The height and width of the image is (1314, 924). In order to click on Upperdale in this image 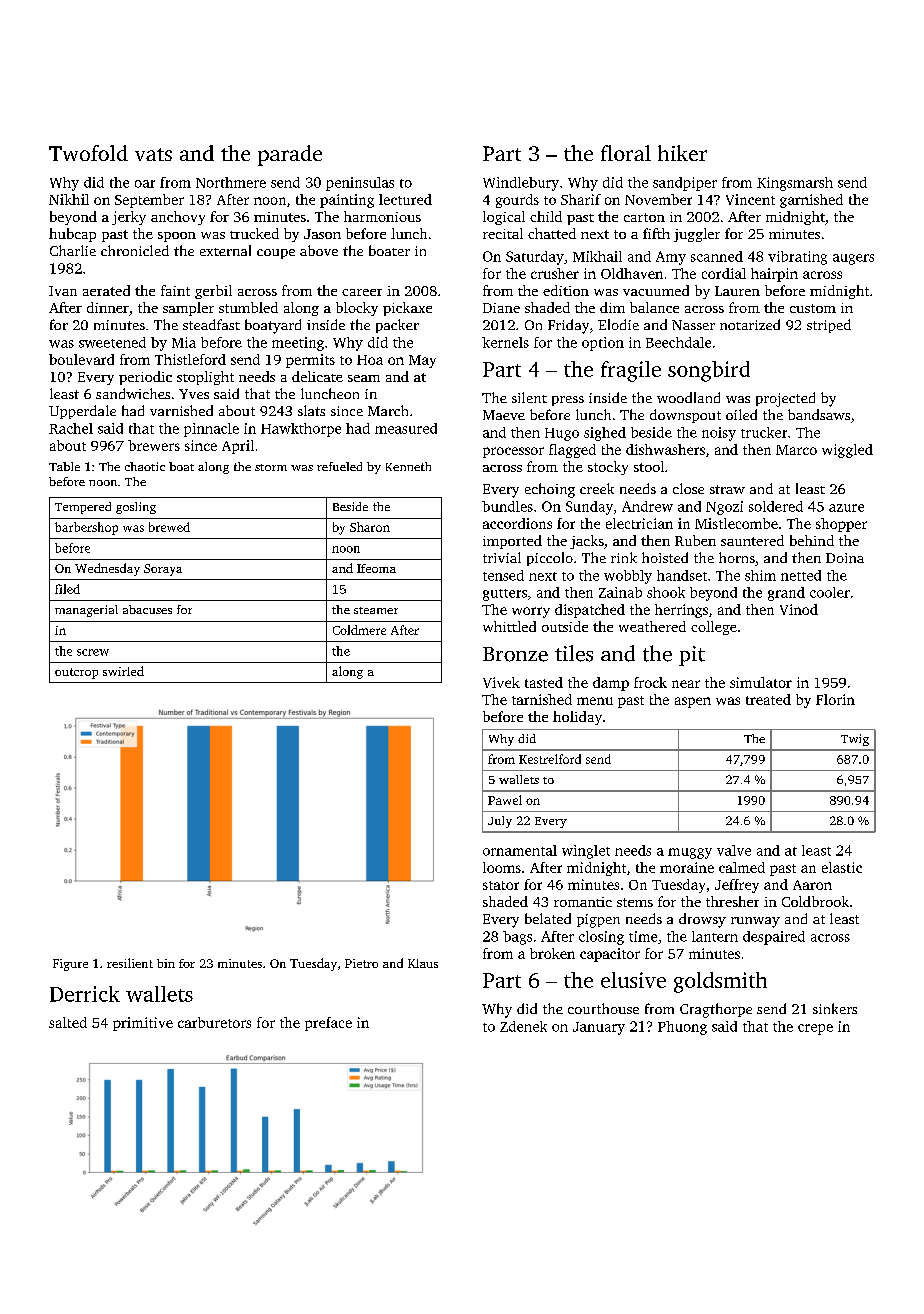, I will do `click(82, 412)`.
